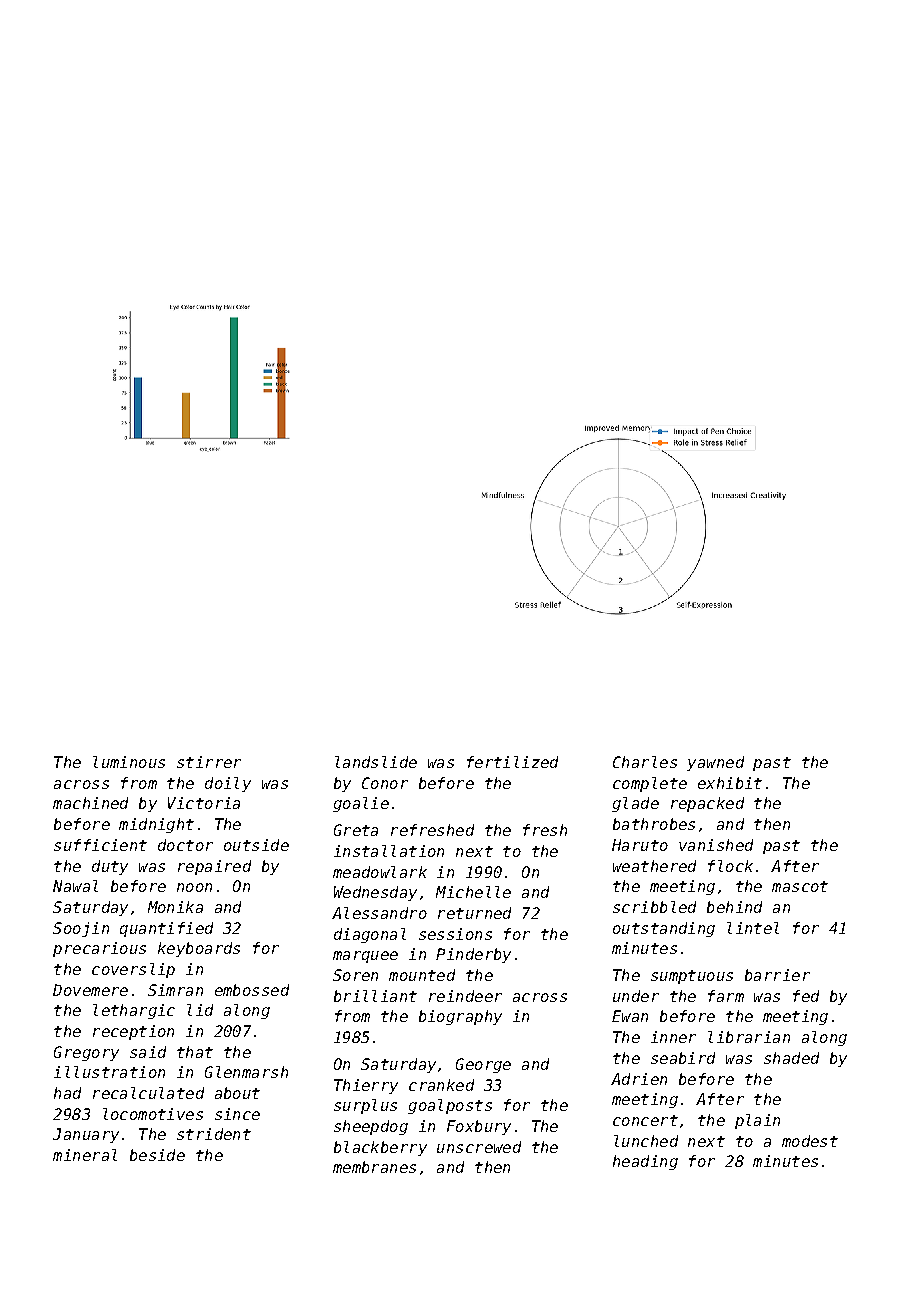 The image size is (908, 1316). What do you see at coordinates (166, 929) in the screenshot?
I see `quantified` at bounding box center [166, 929].
